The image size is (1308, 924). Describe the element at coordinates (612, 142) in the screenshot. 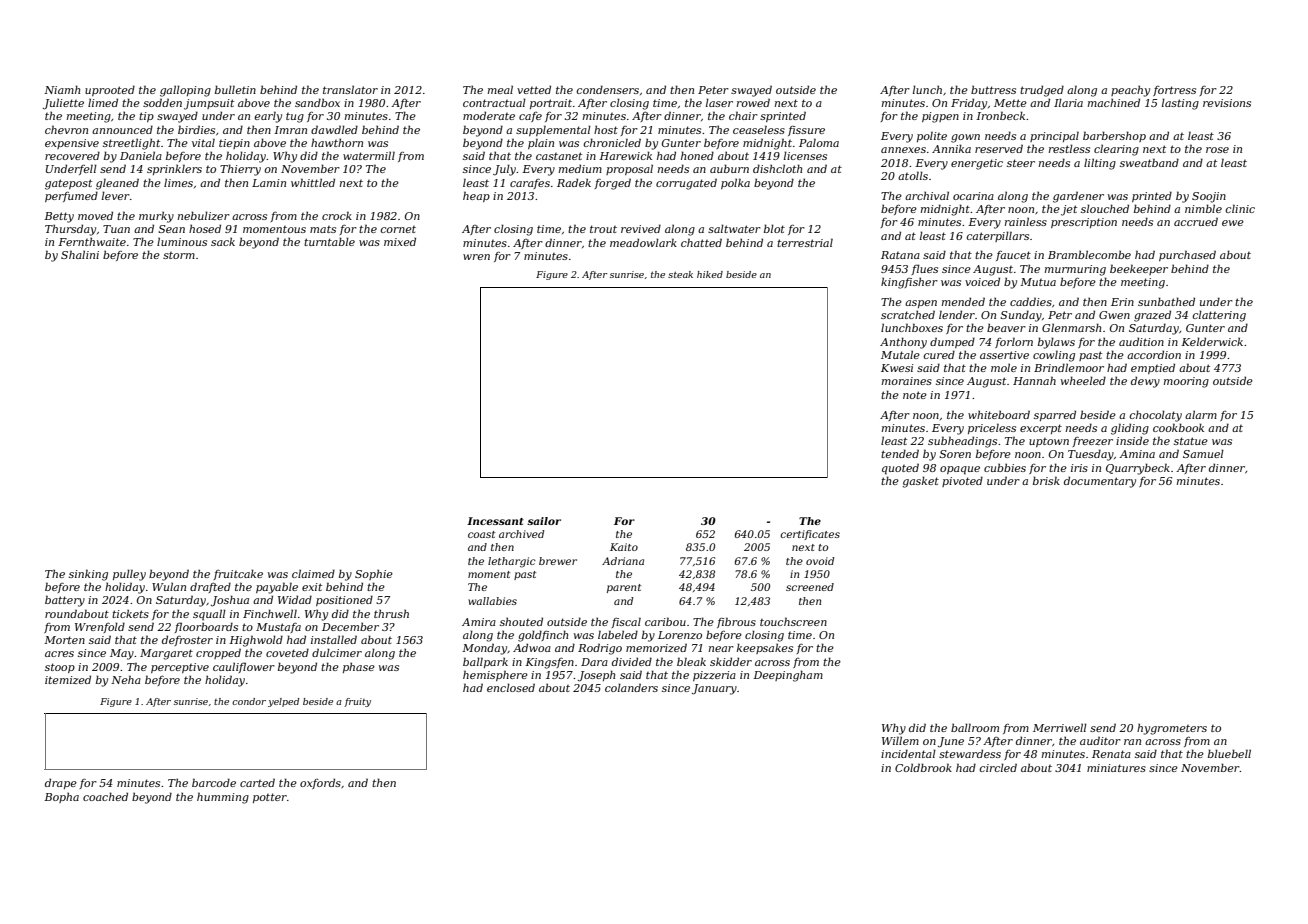

I see `chronicled` at that location.
